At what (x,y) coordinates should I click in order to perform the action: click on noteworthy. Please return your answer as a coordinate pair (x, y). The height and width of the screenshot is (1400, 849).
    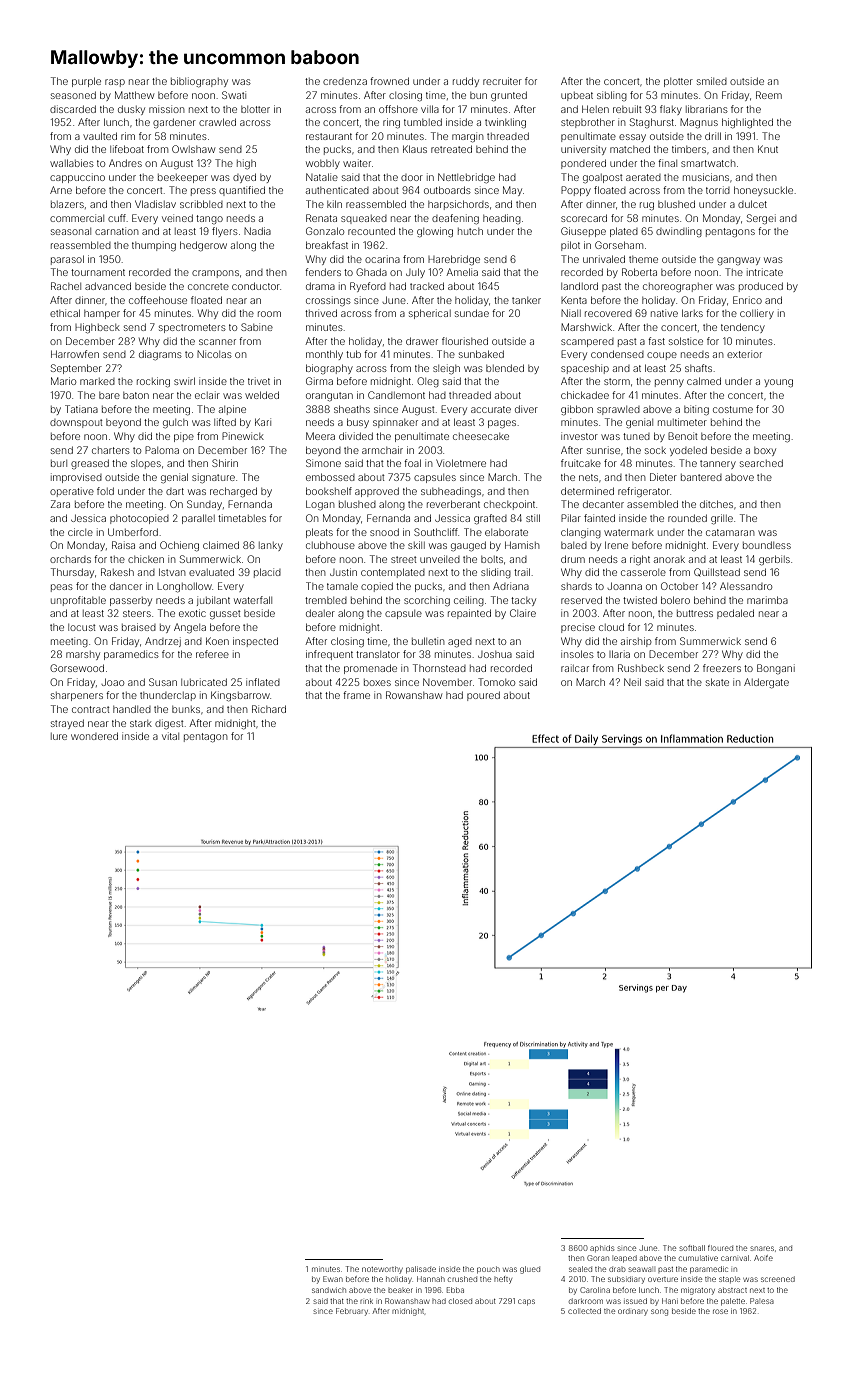
    Looking at the image, I should click on (382, 1270).
